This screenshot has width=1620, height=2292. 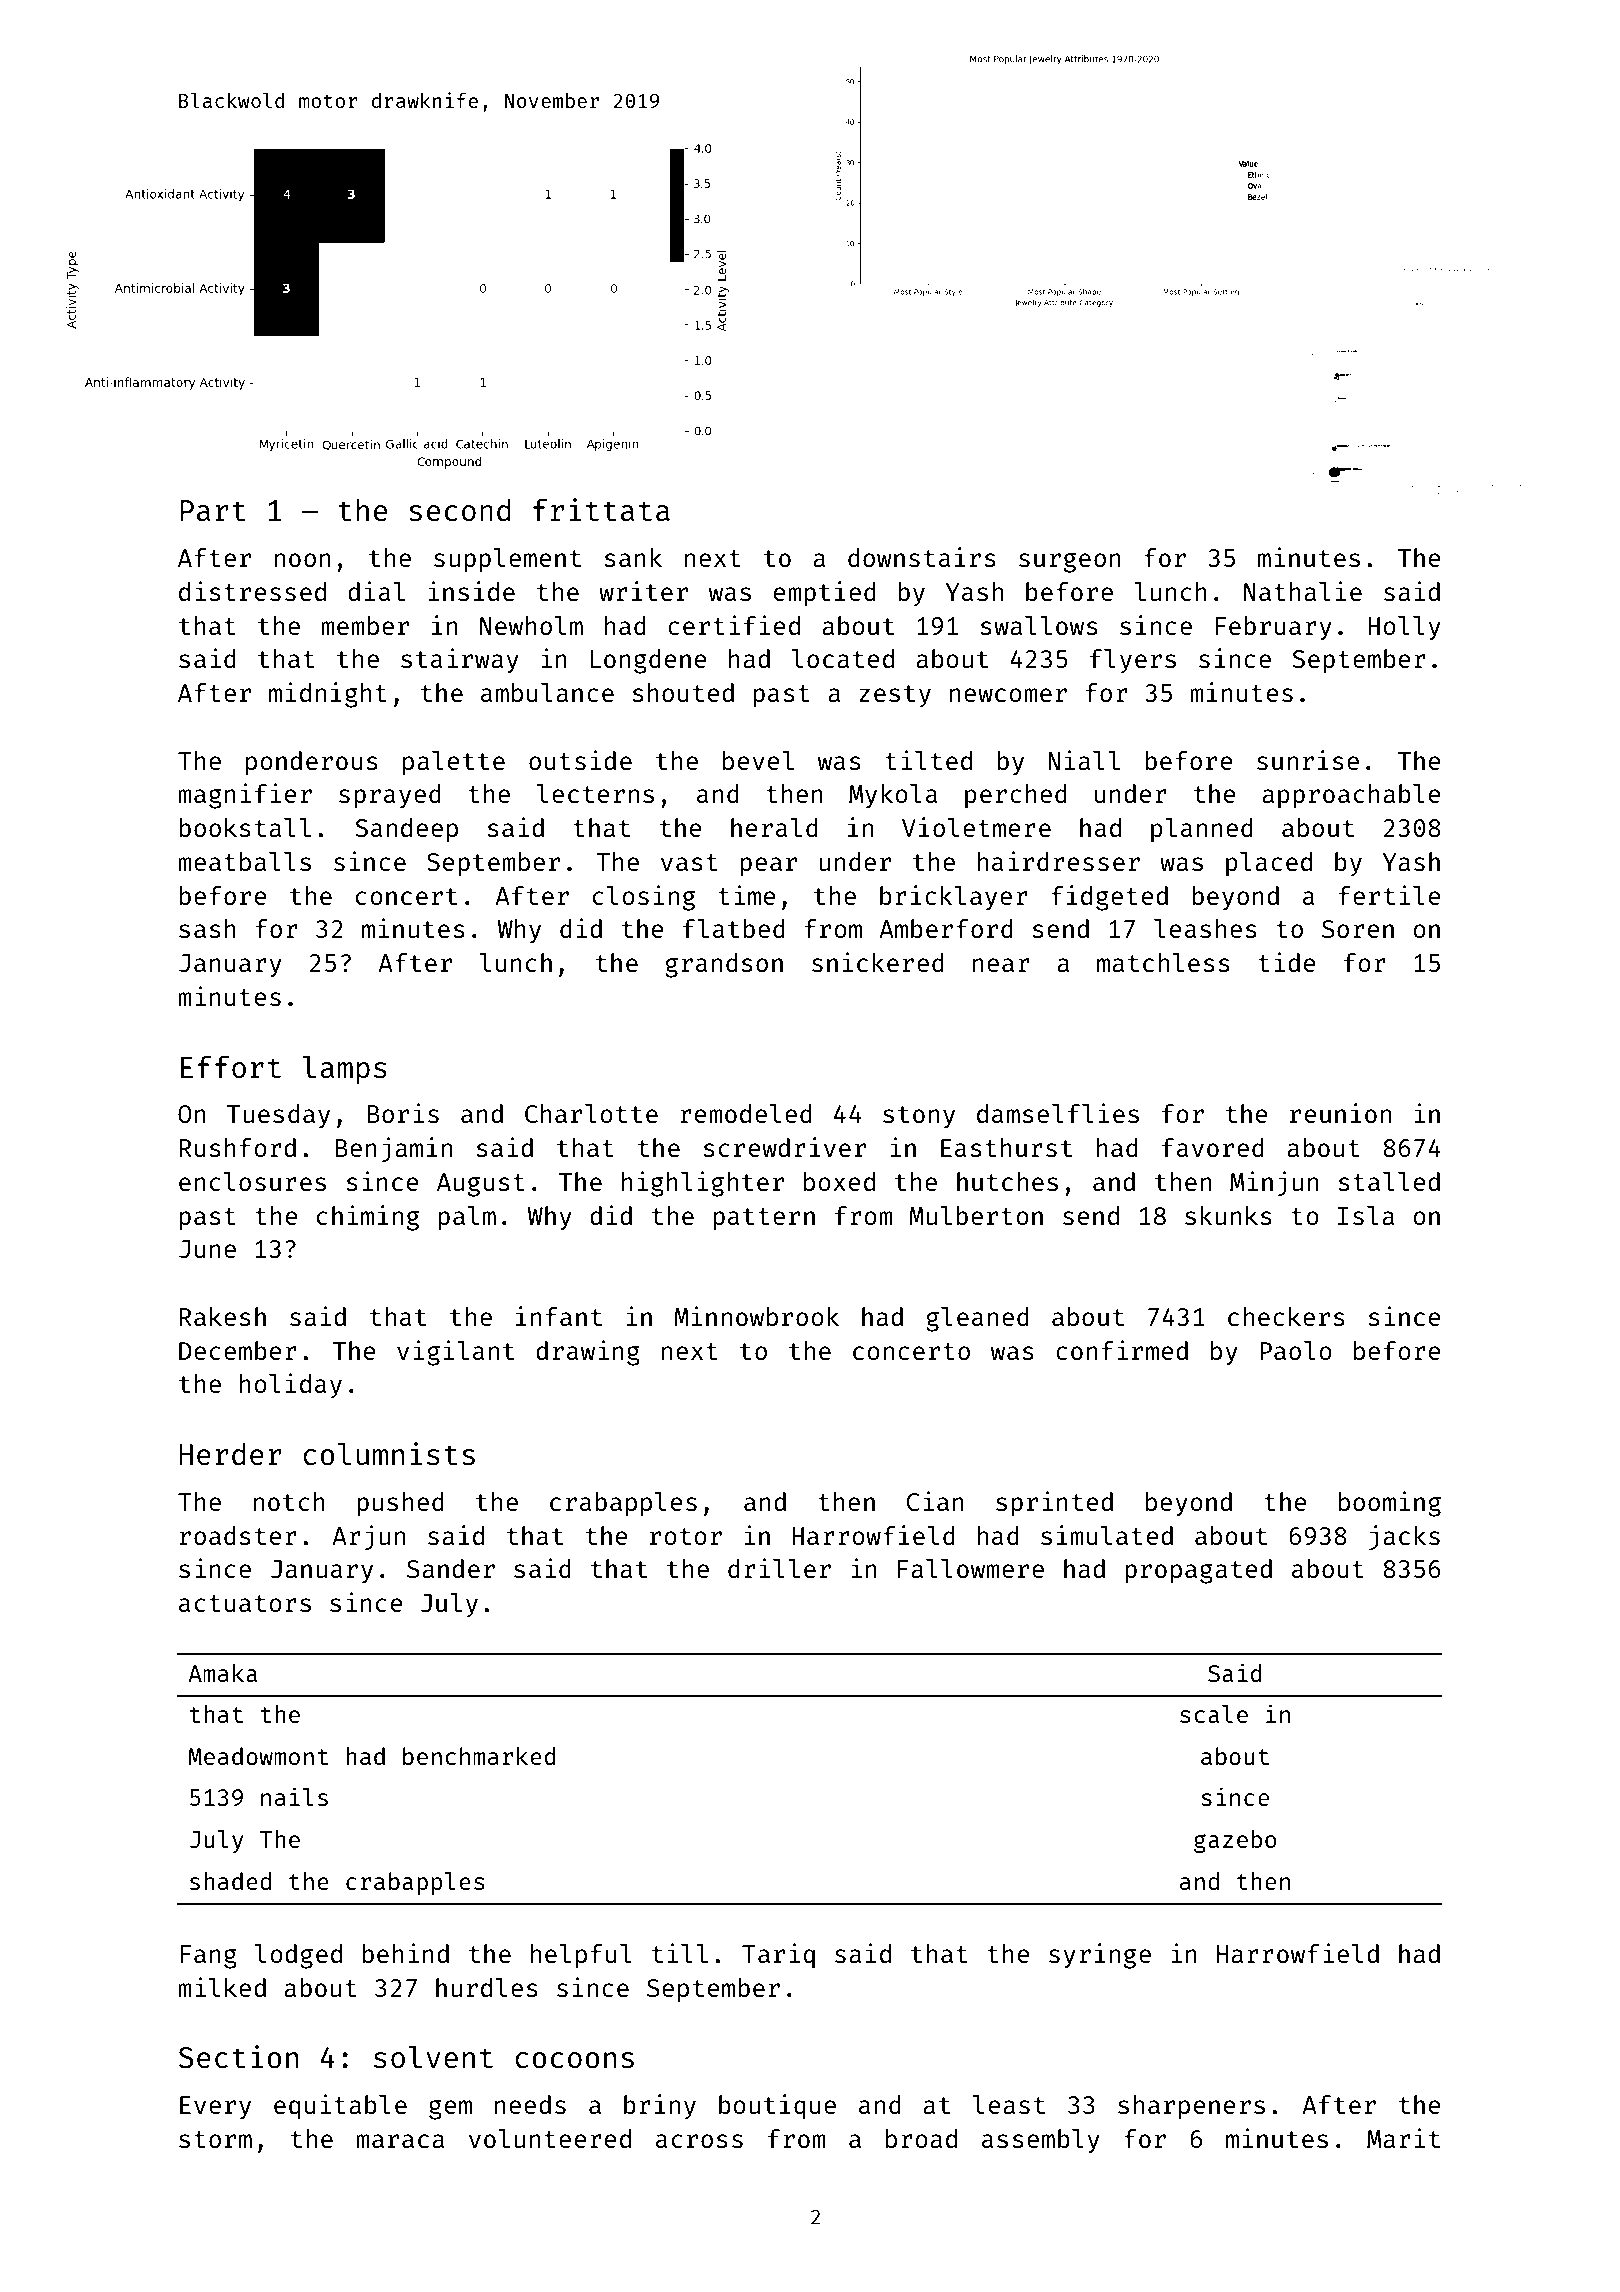 What do you see at coordinates (291, 1386) in the screenshot?
I see `holiday` at bounding box center [291, 1386].
